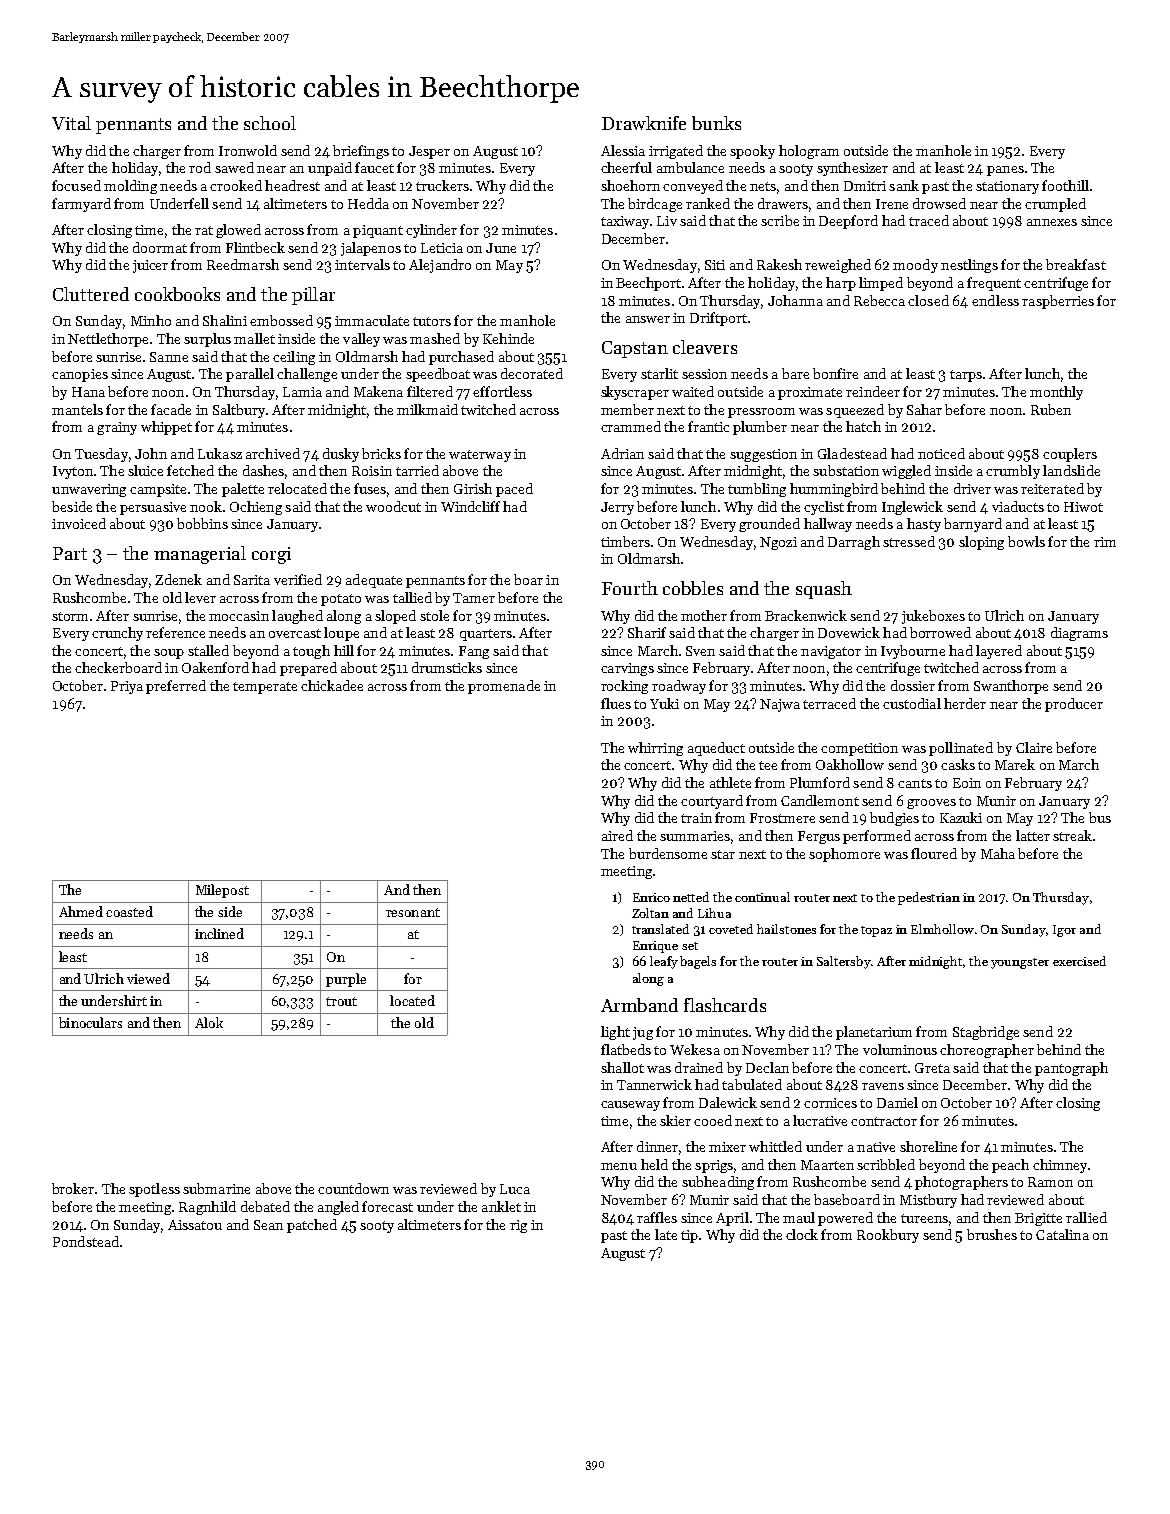 This image has height=1514, width=1170. What do you see at coordinates (219, 933) in the image?
I see `inclined` at bounding box center [219, 933].
